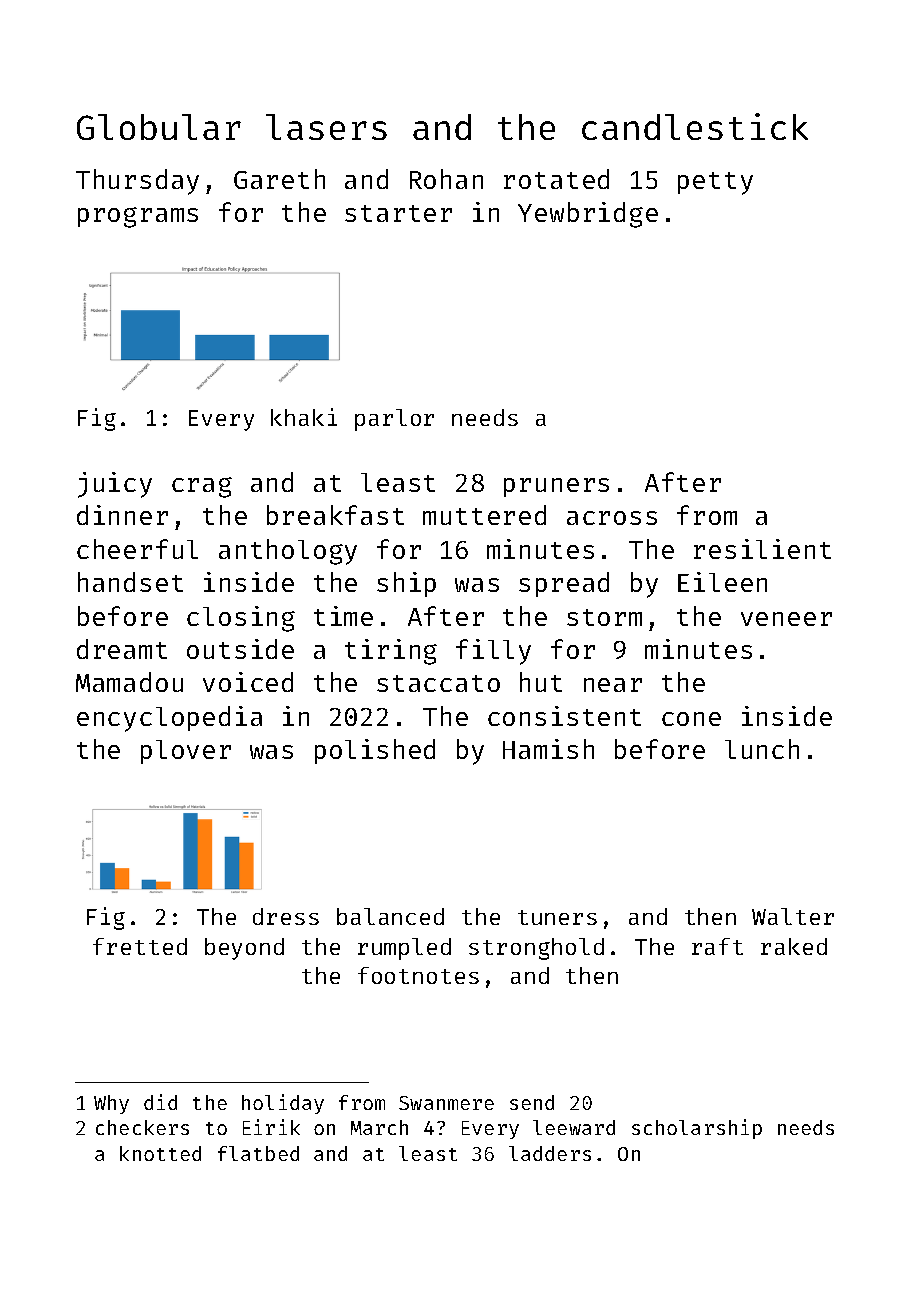 The height and width of the screenshot is (1306, 921). What do you see at coordinates (244, 949) in the screenshot?
I see `beyond` at bounding box center [244, 949].
